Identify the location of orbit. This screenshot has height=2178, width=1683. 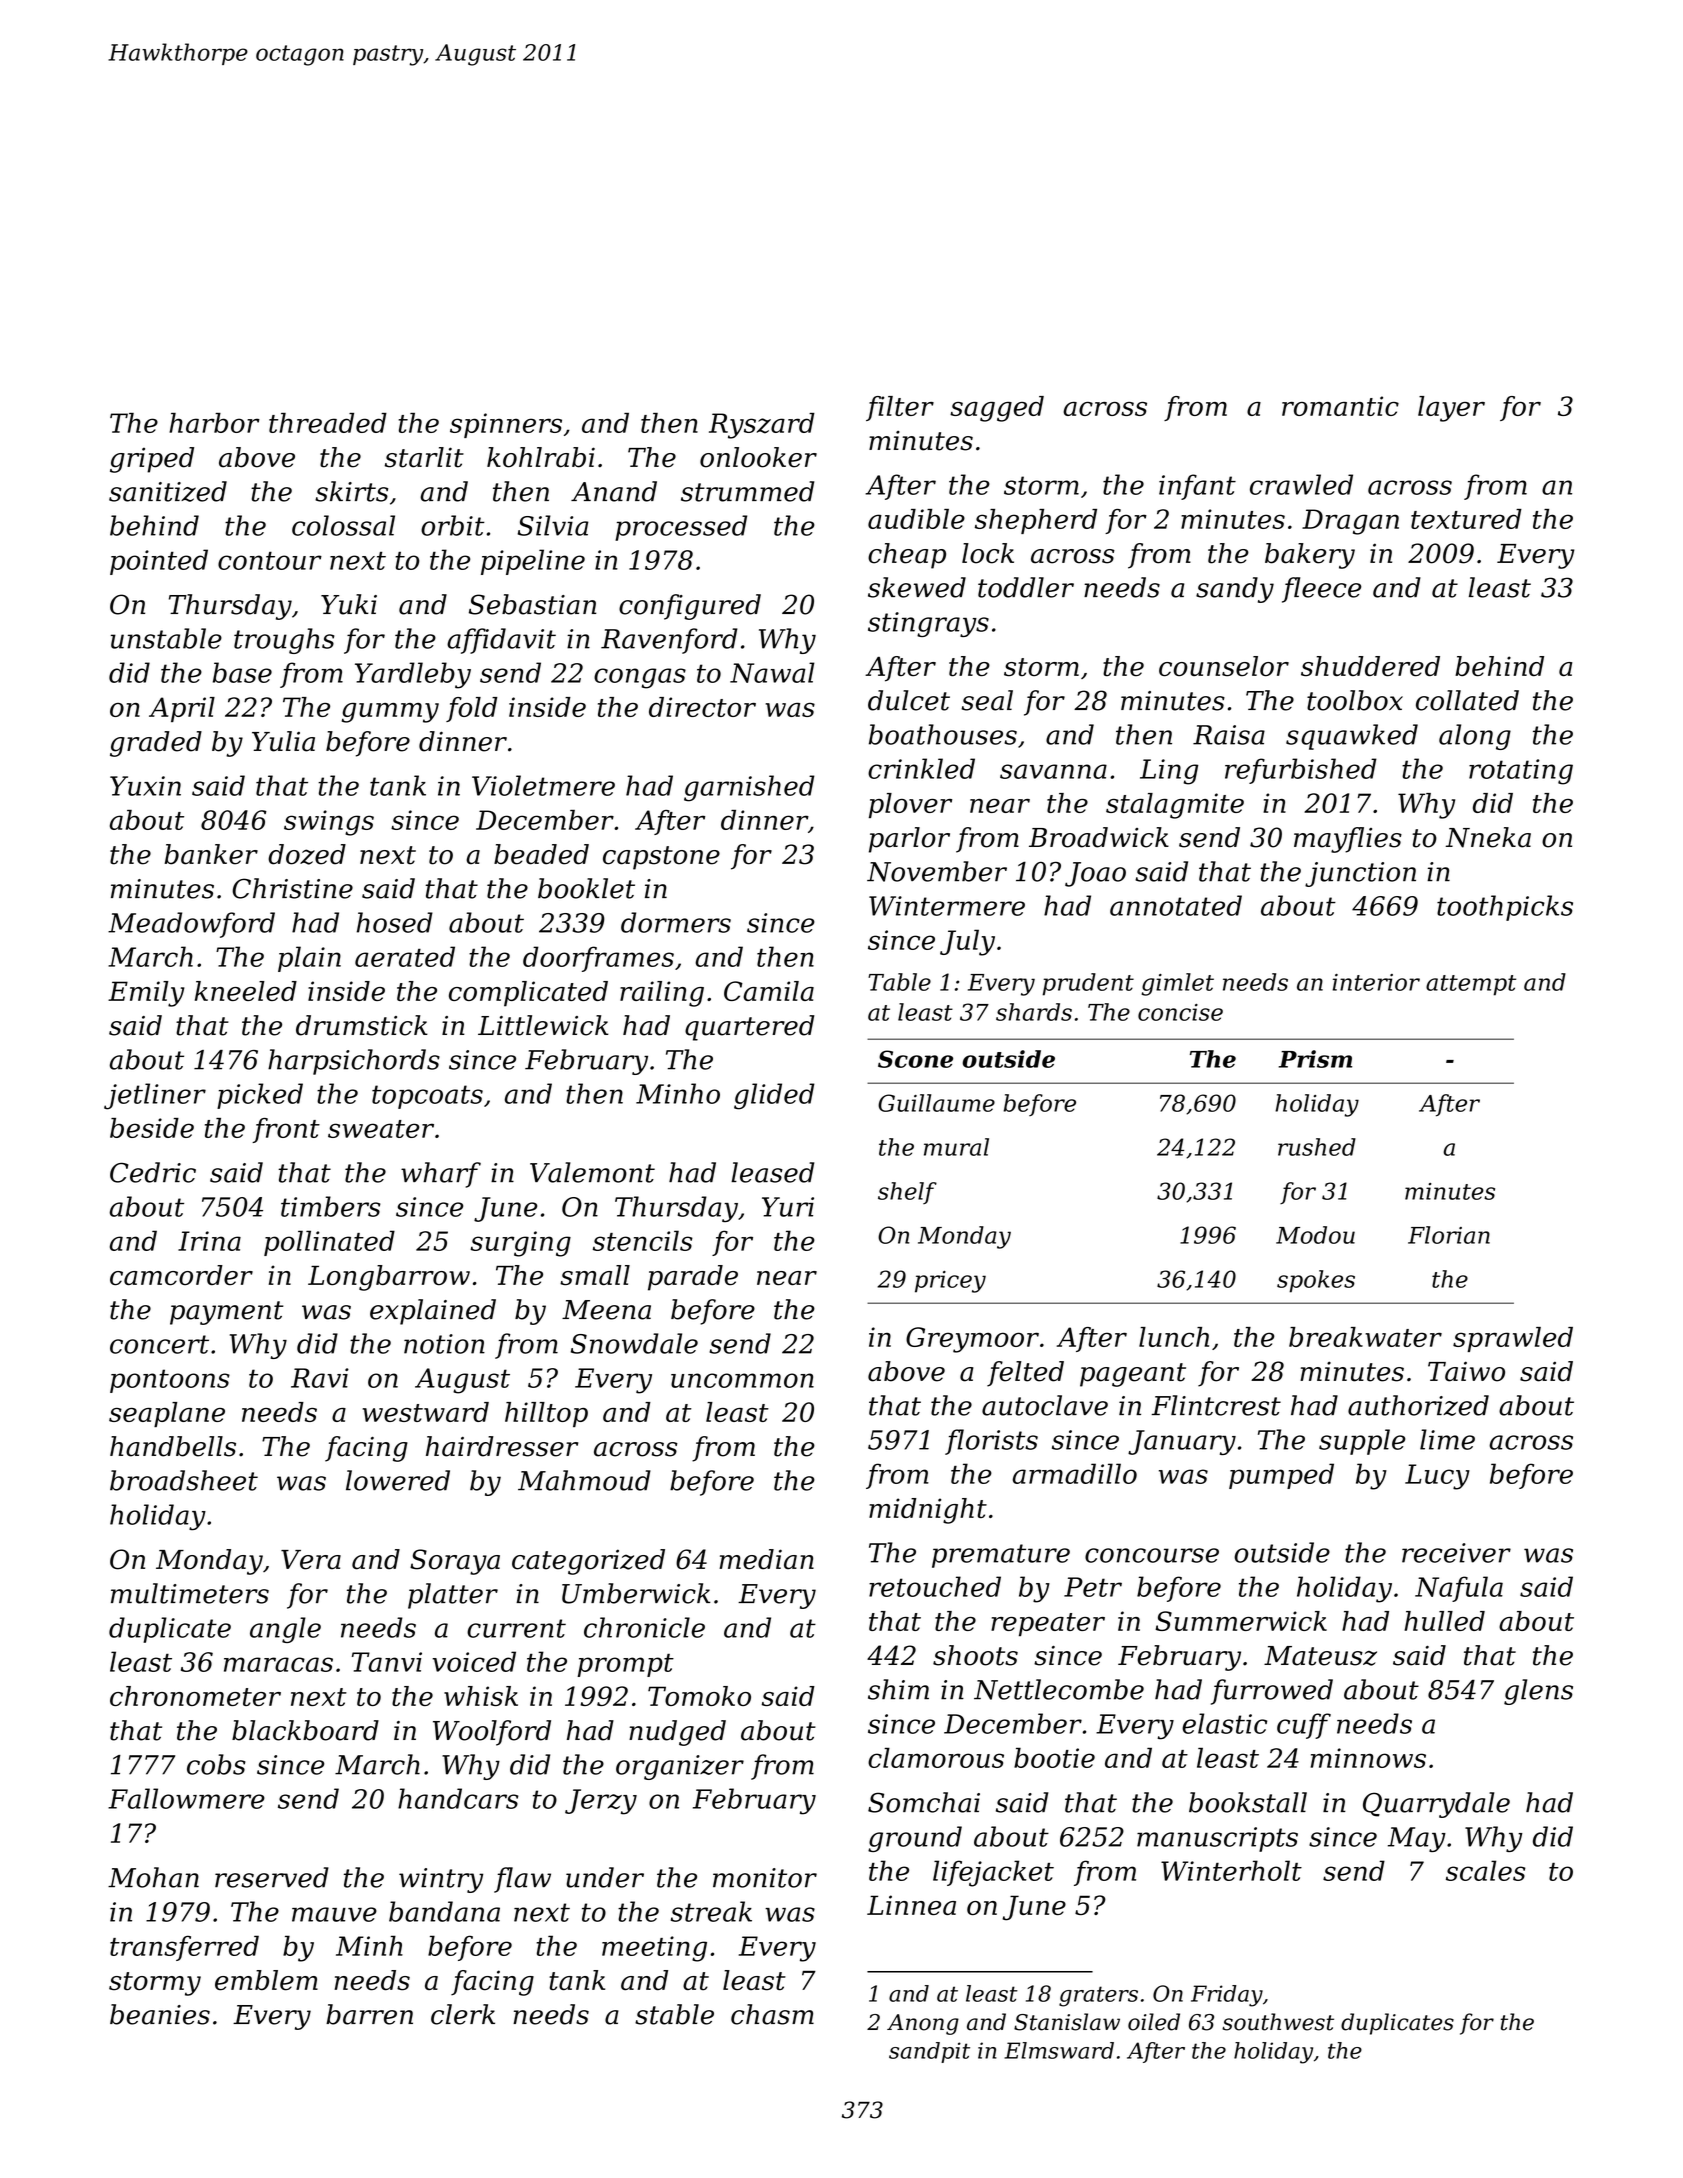
(453, 525).
